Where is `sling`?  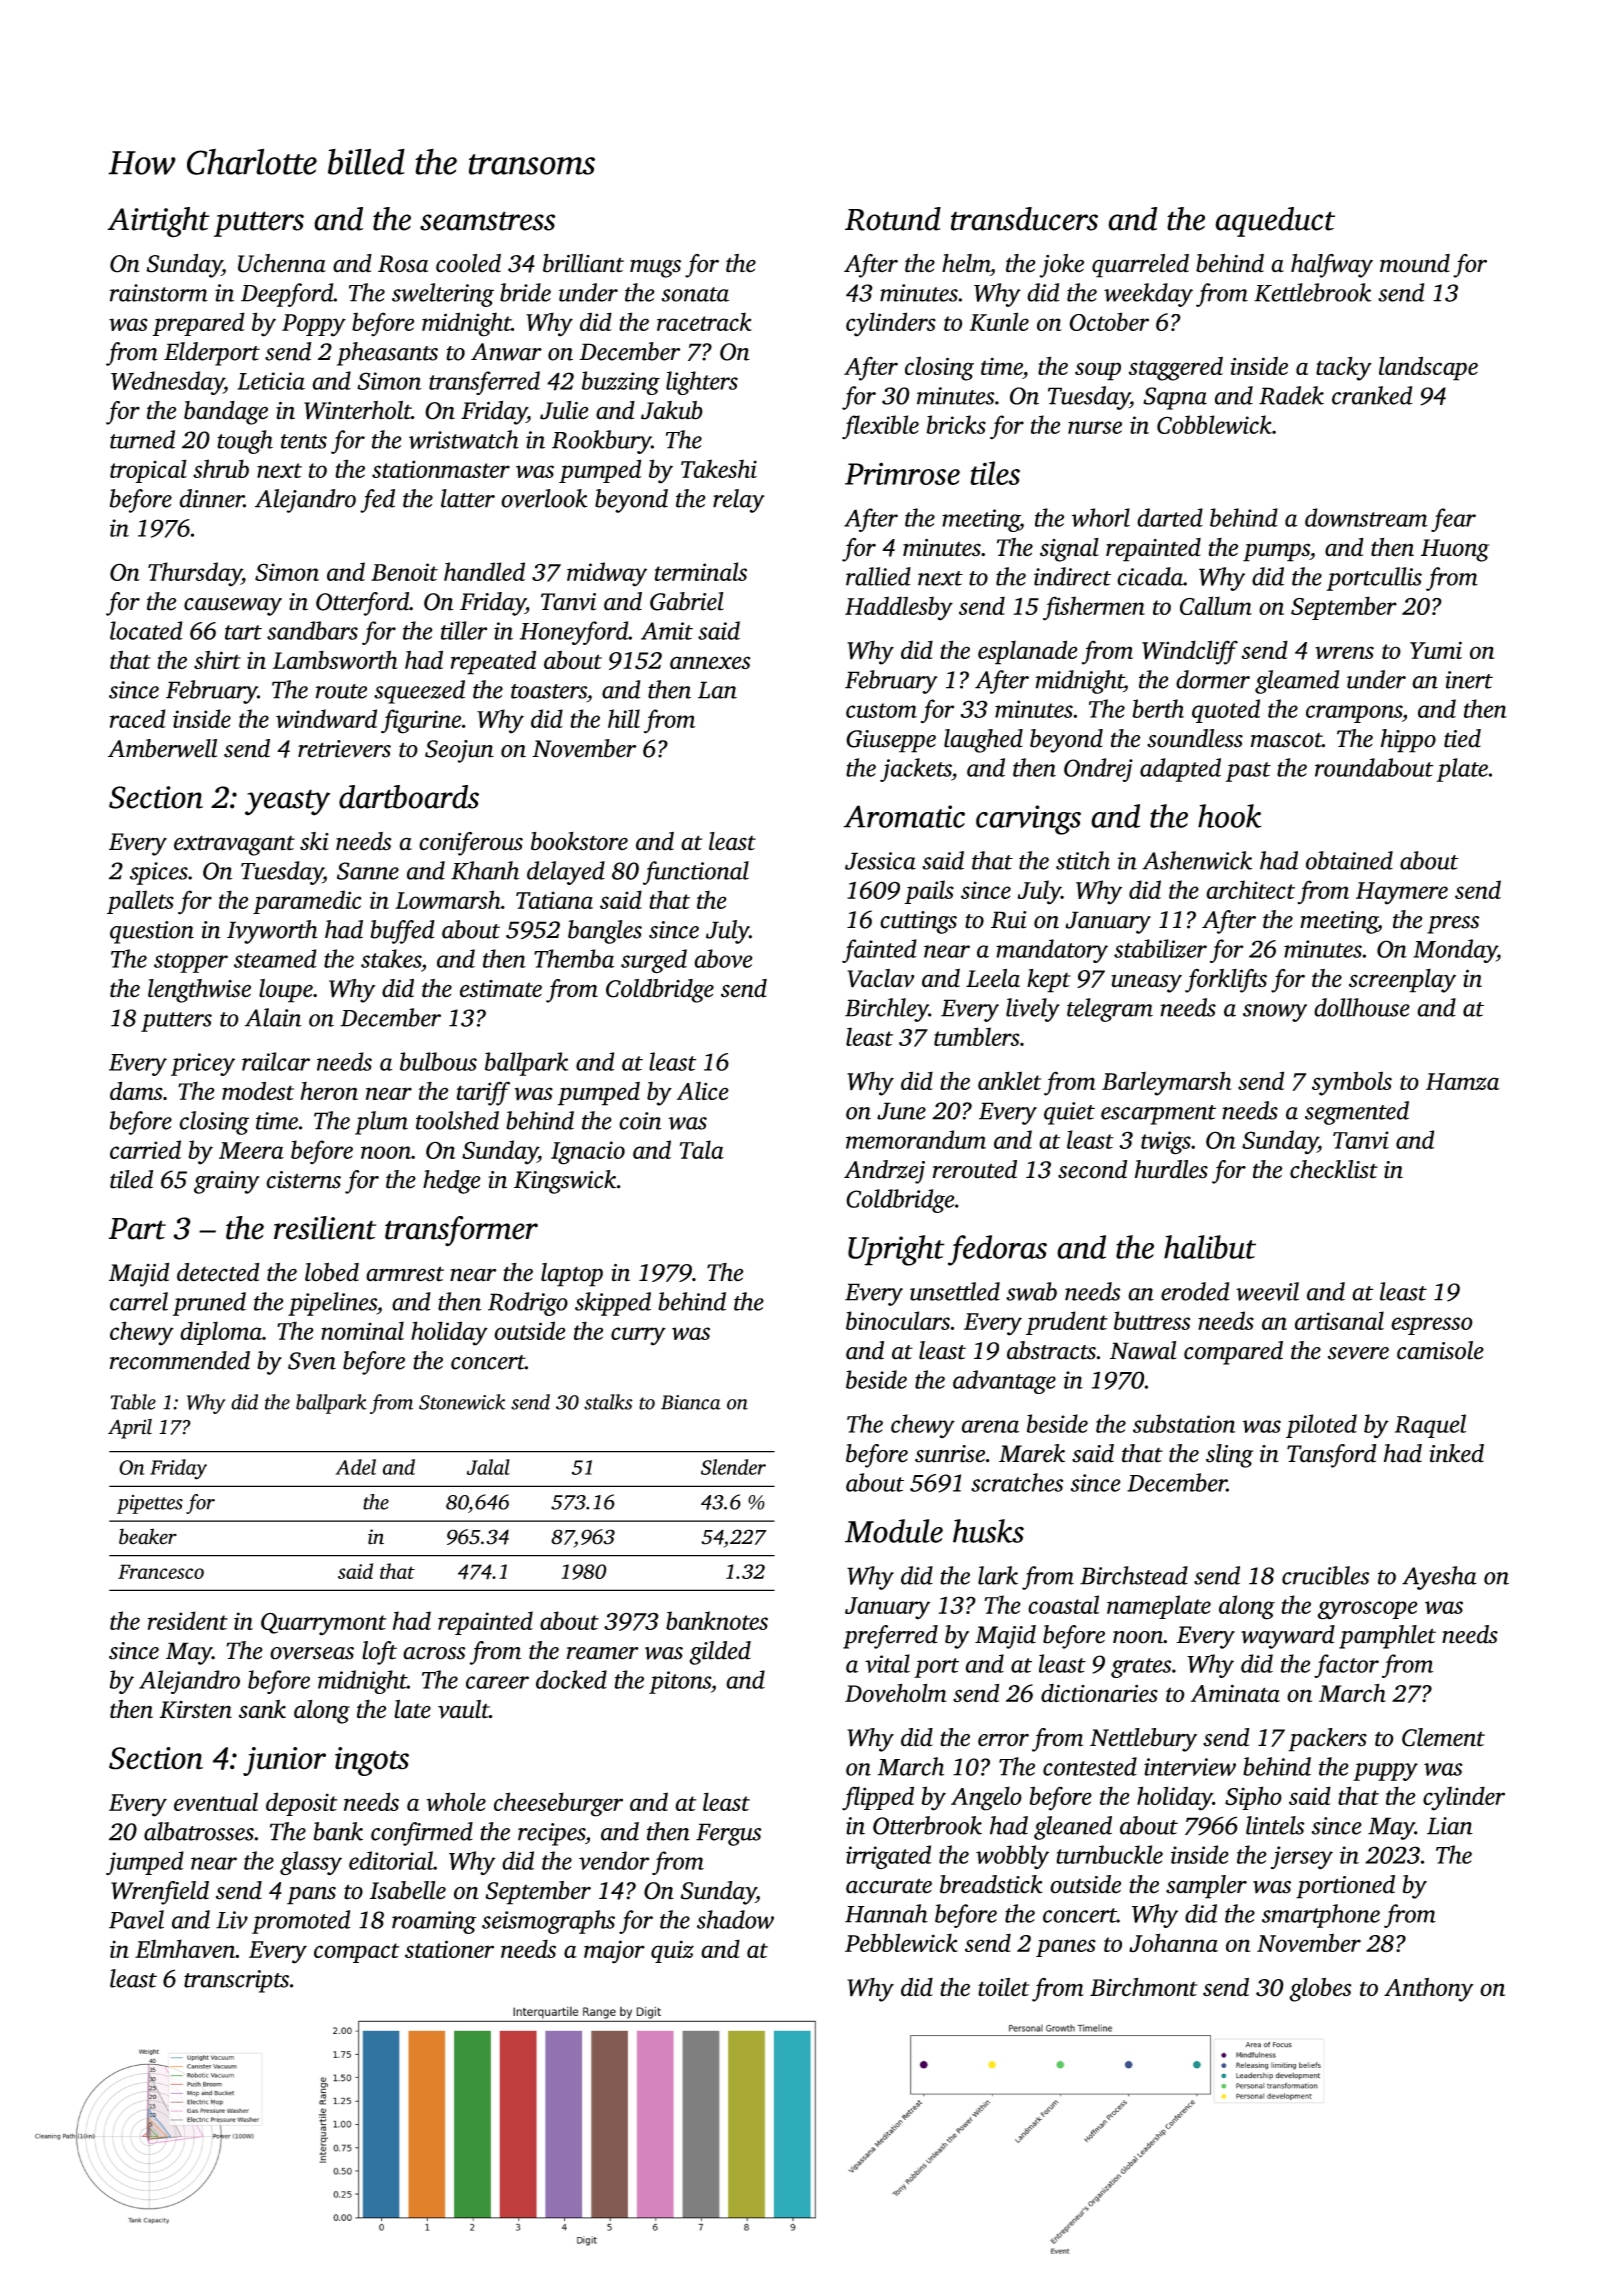
sling is located at coordinates (1229, 1456).
